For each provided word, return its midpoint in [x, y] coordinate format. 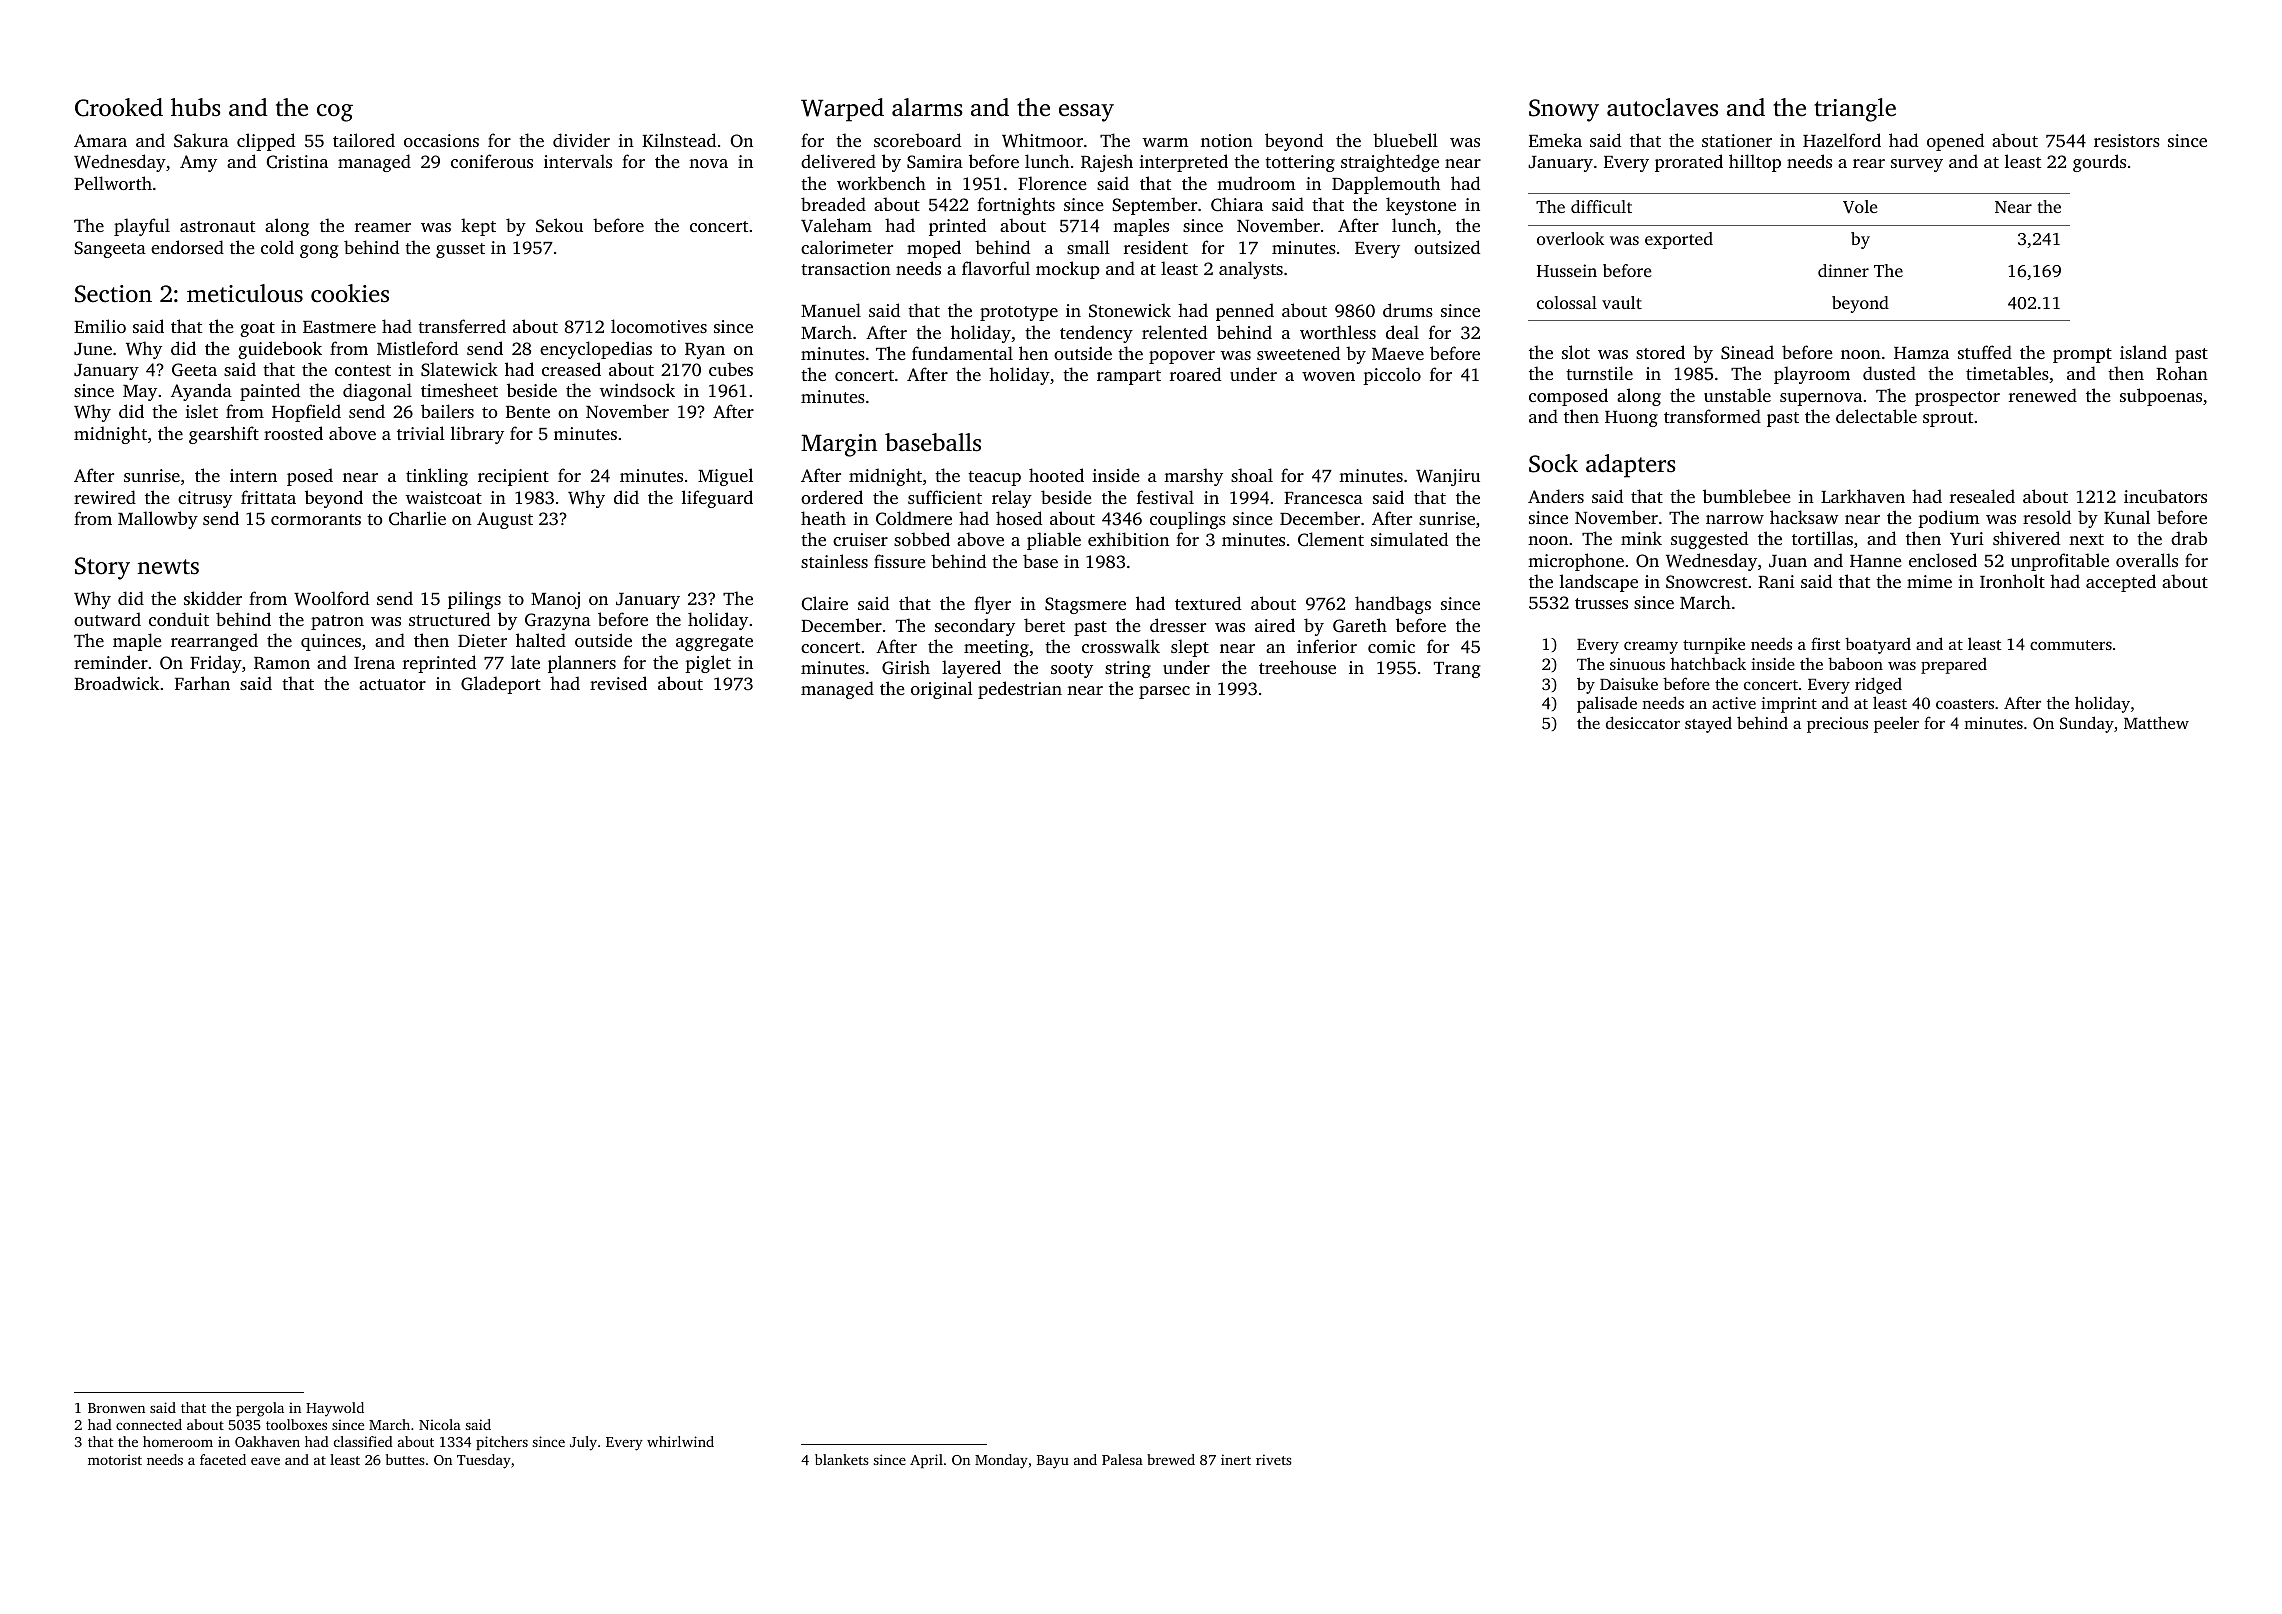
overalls [2147, 560]
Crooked [119, 107]
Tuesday [484, 1461]
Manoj [555, 600]
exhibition [1128, 539]
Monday [1001, 1461]
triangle [1855, 110]
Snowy [1564, 110]
